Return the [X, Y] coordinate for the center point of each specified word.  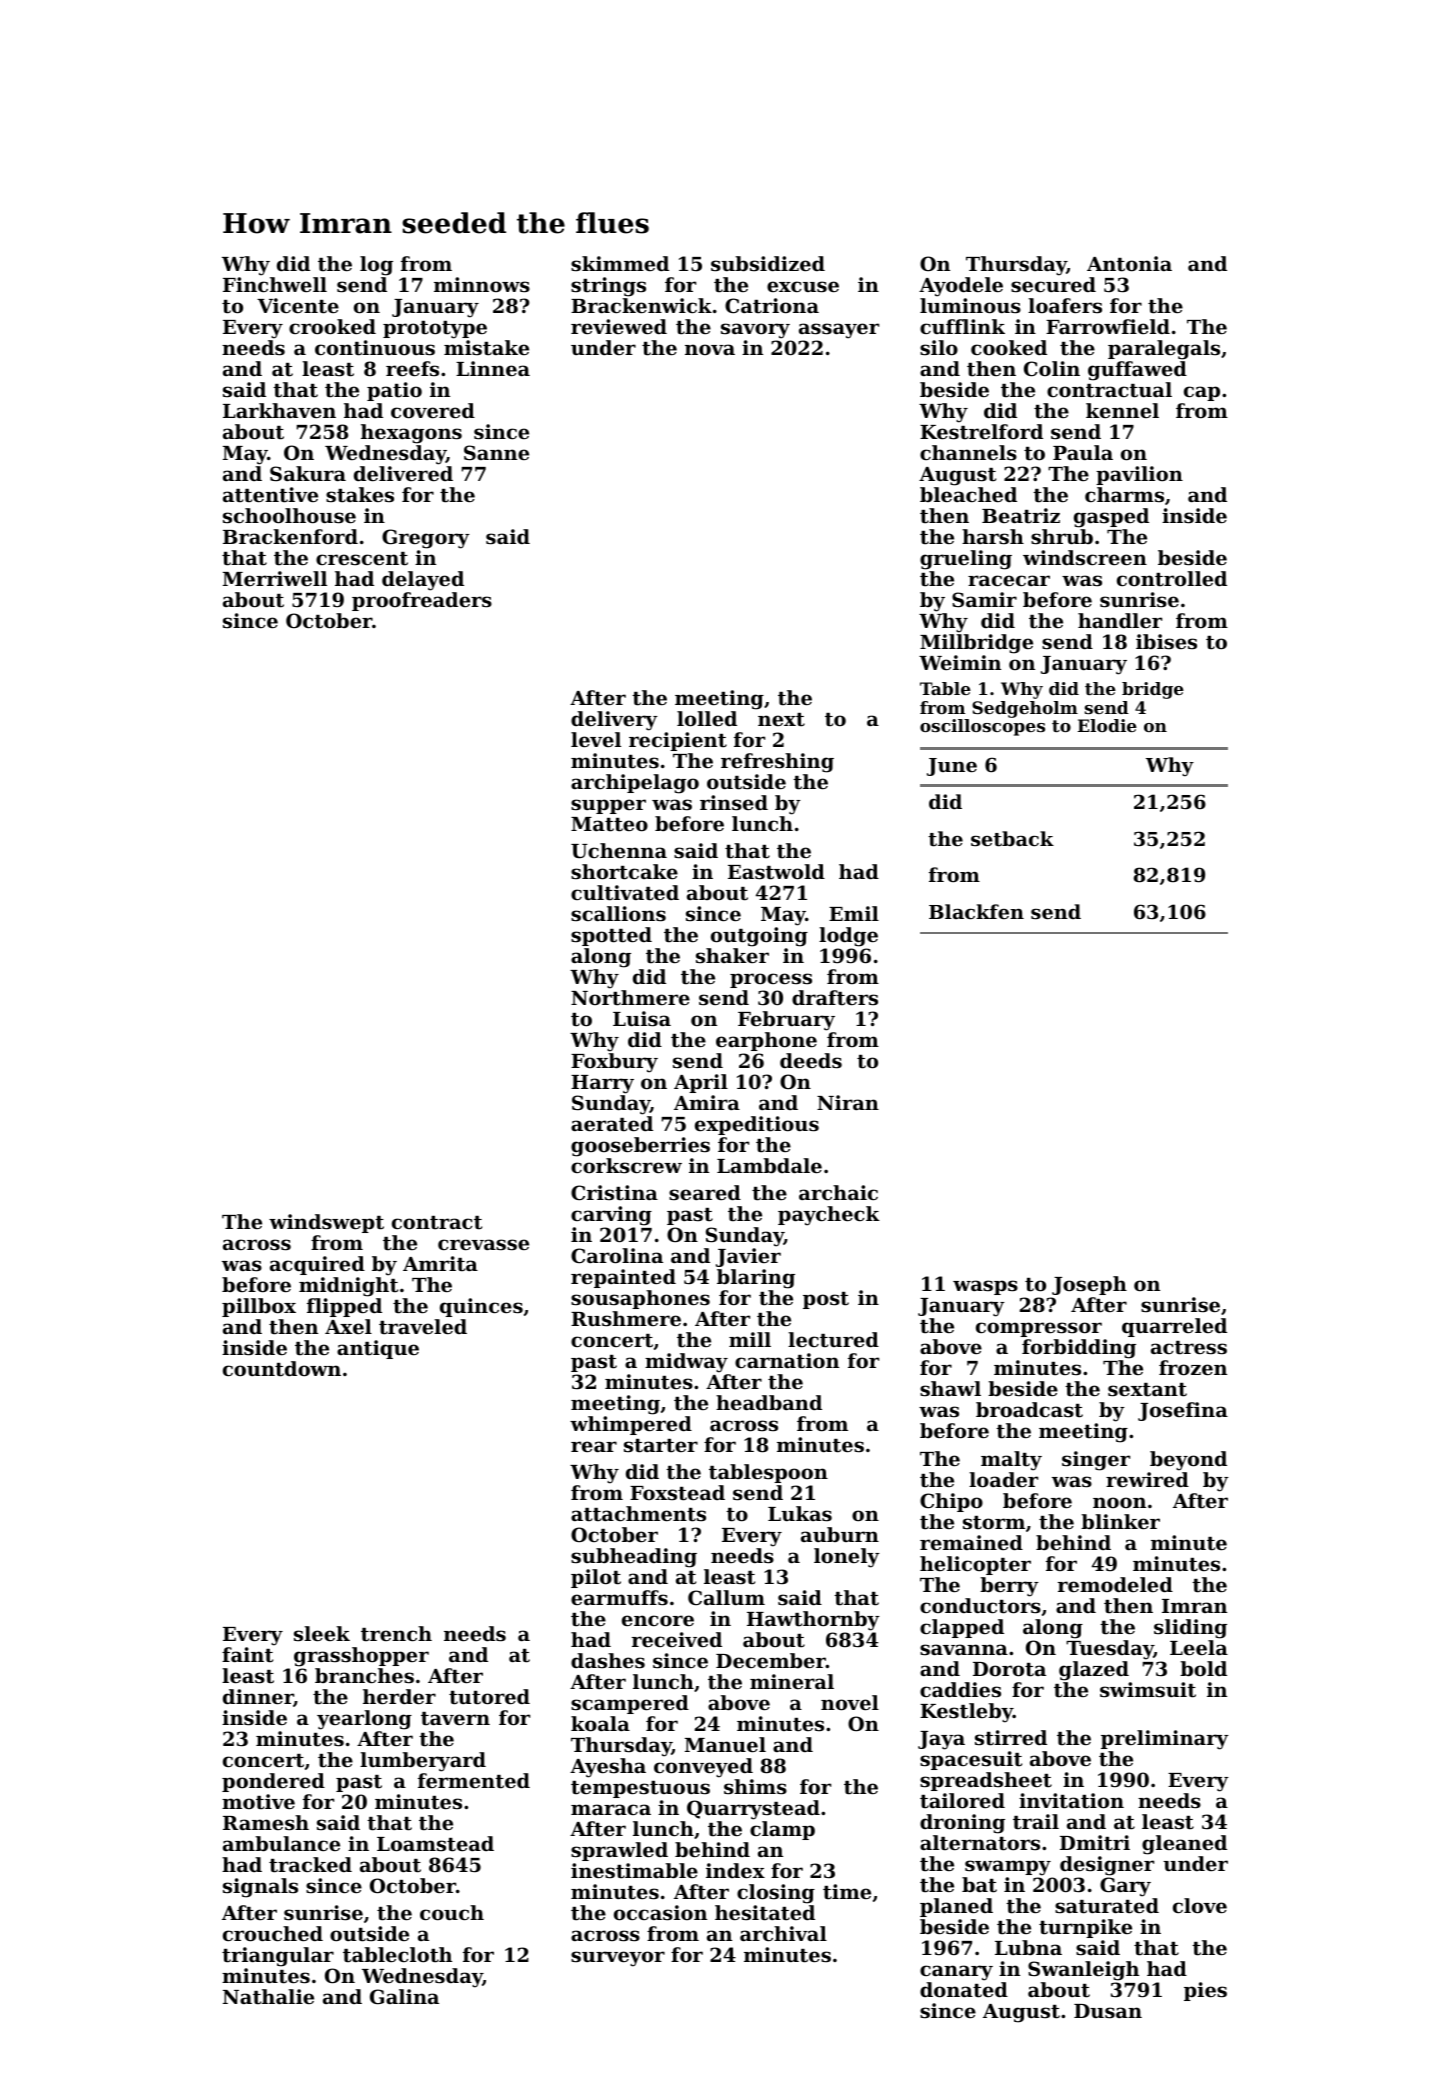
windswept [326, 1223]
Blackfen [976, 911]
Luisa [642, 1018]
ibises [1166, 642]
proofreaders [422, 601]
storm [994, 1523]
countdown [282, 1369]
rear [594, 1446]
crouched [273, 1934]
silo [939, 347]
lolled [707, 719]
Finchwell [275, 284]
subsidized [768, 264]
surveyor [618, 1959]
